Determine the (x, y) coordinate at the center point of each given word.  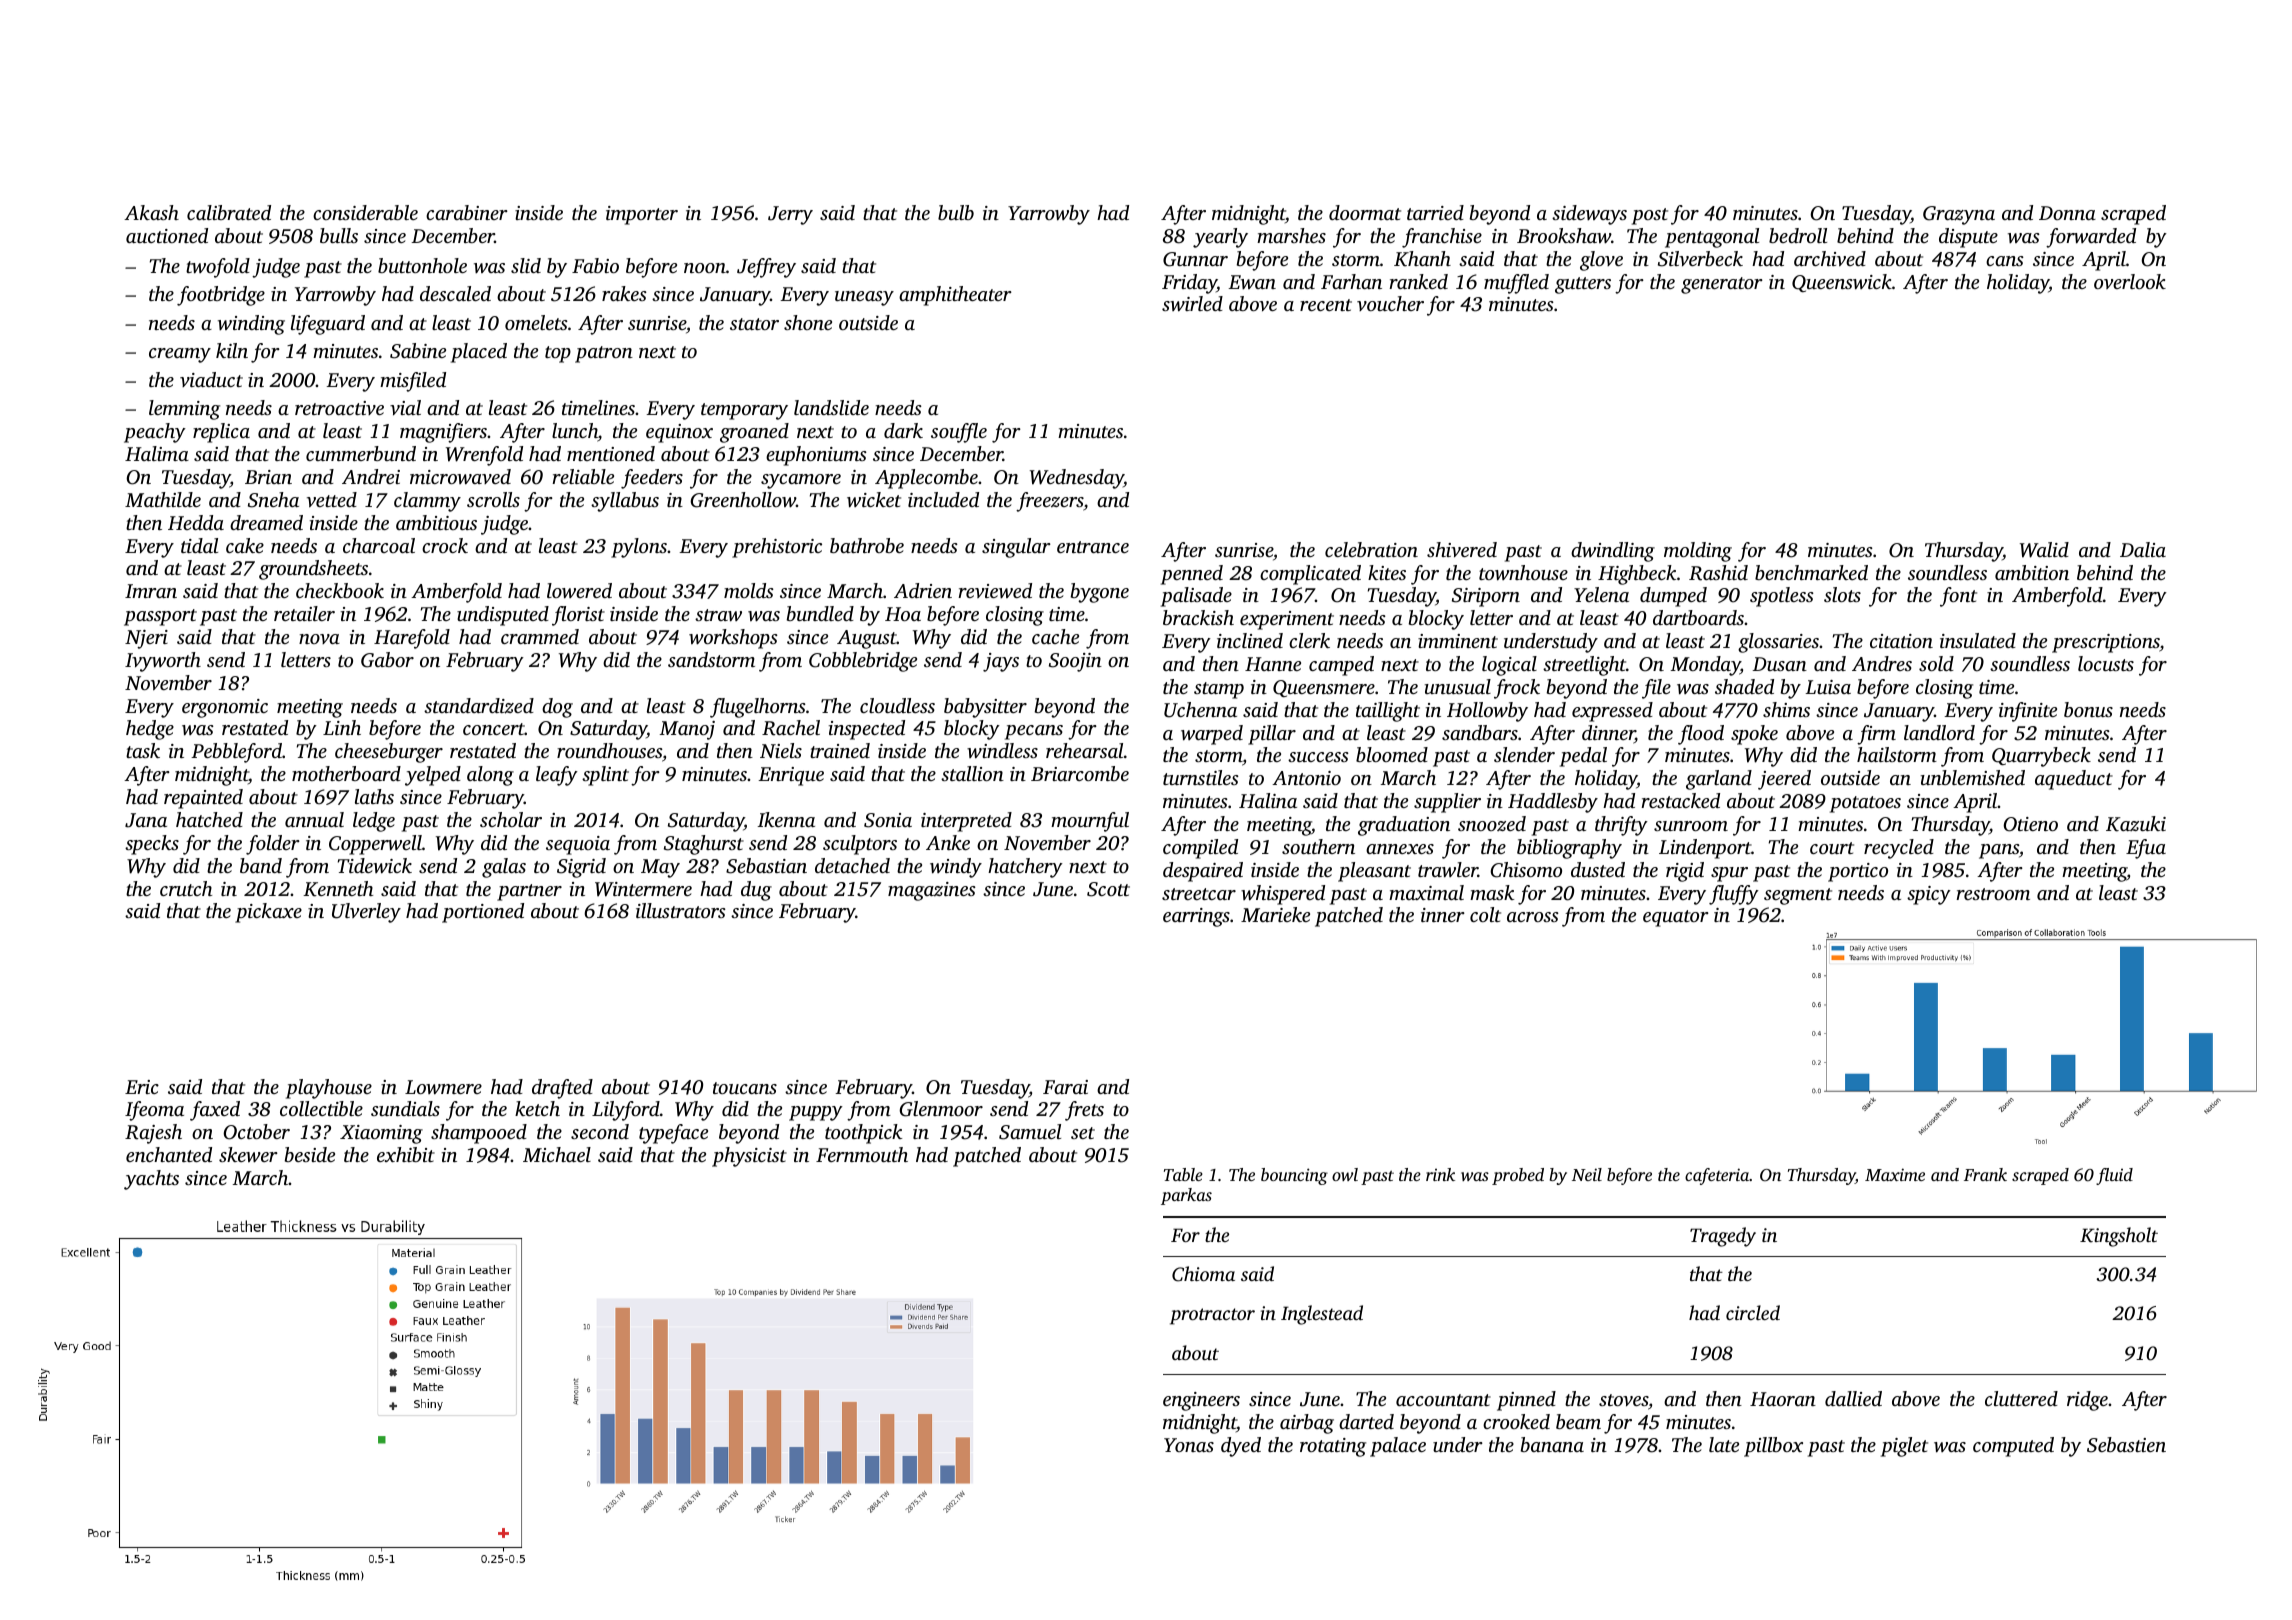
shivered (1462, 549)
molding (1698, 552)
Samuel (1030, 1132)
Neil (1587, 1174)
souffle (959, 433)
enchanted (169, 1154)
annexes (1400, 849)
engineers (1201, 1401)
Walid (2044, 550)
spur (1729, 874)
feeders (652, 479)
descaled (455, 293)
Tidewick (375, 866)
